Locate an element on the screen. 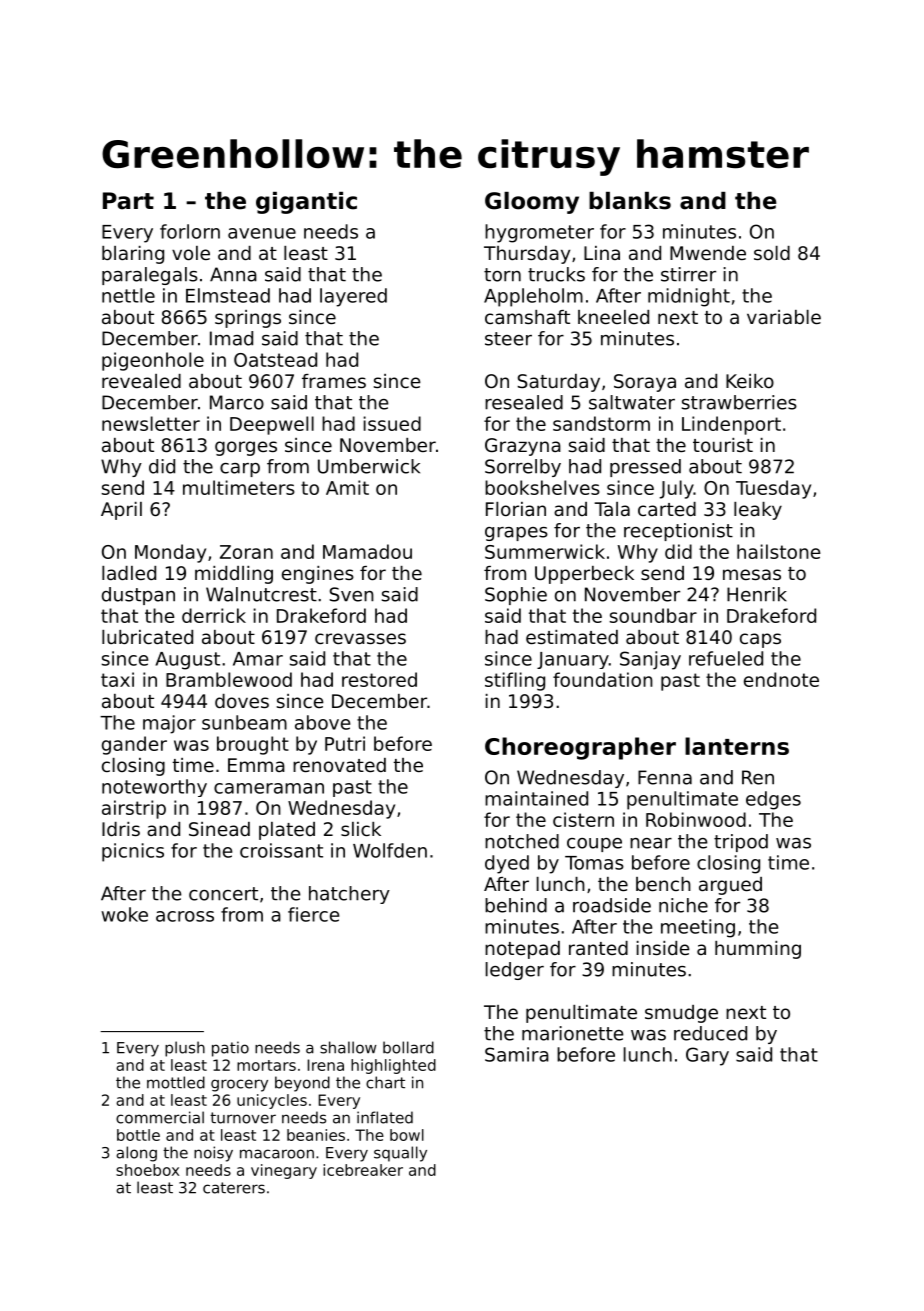  blanks is located at coordinates (630, 201).
